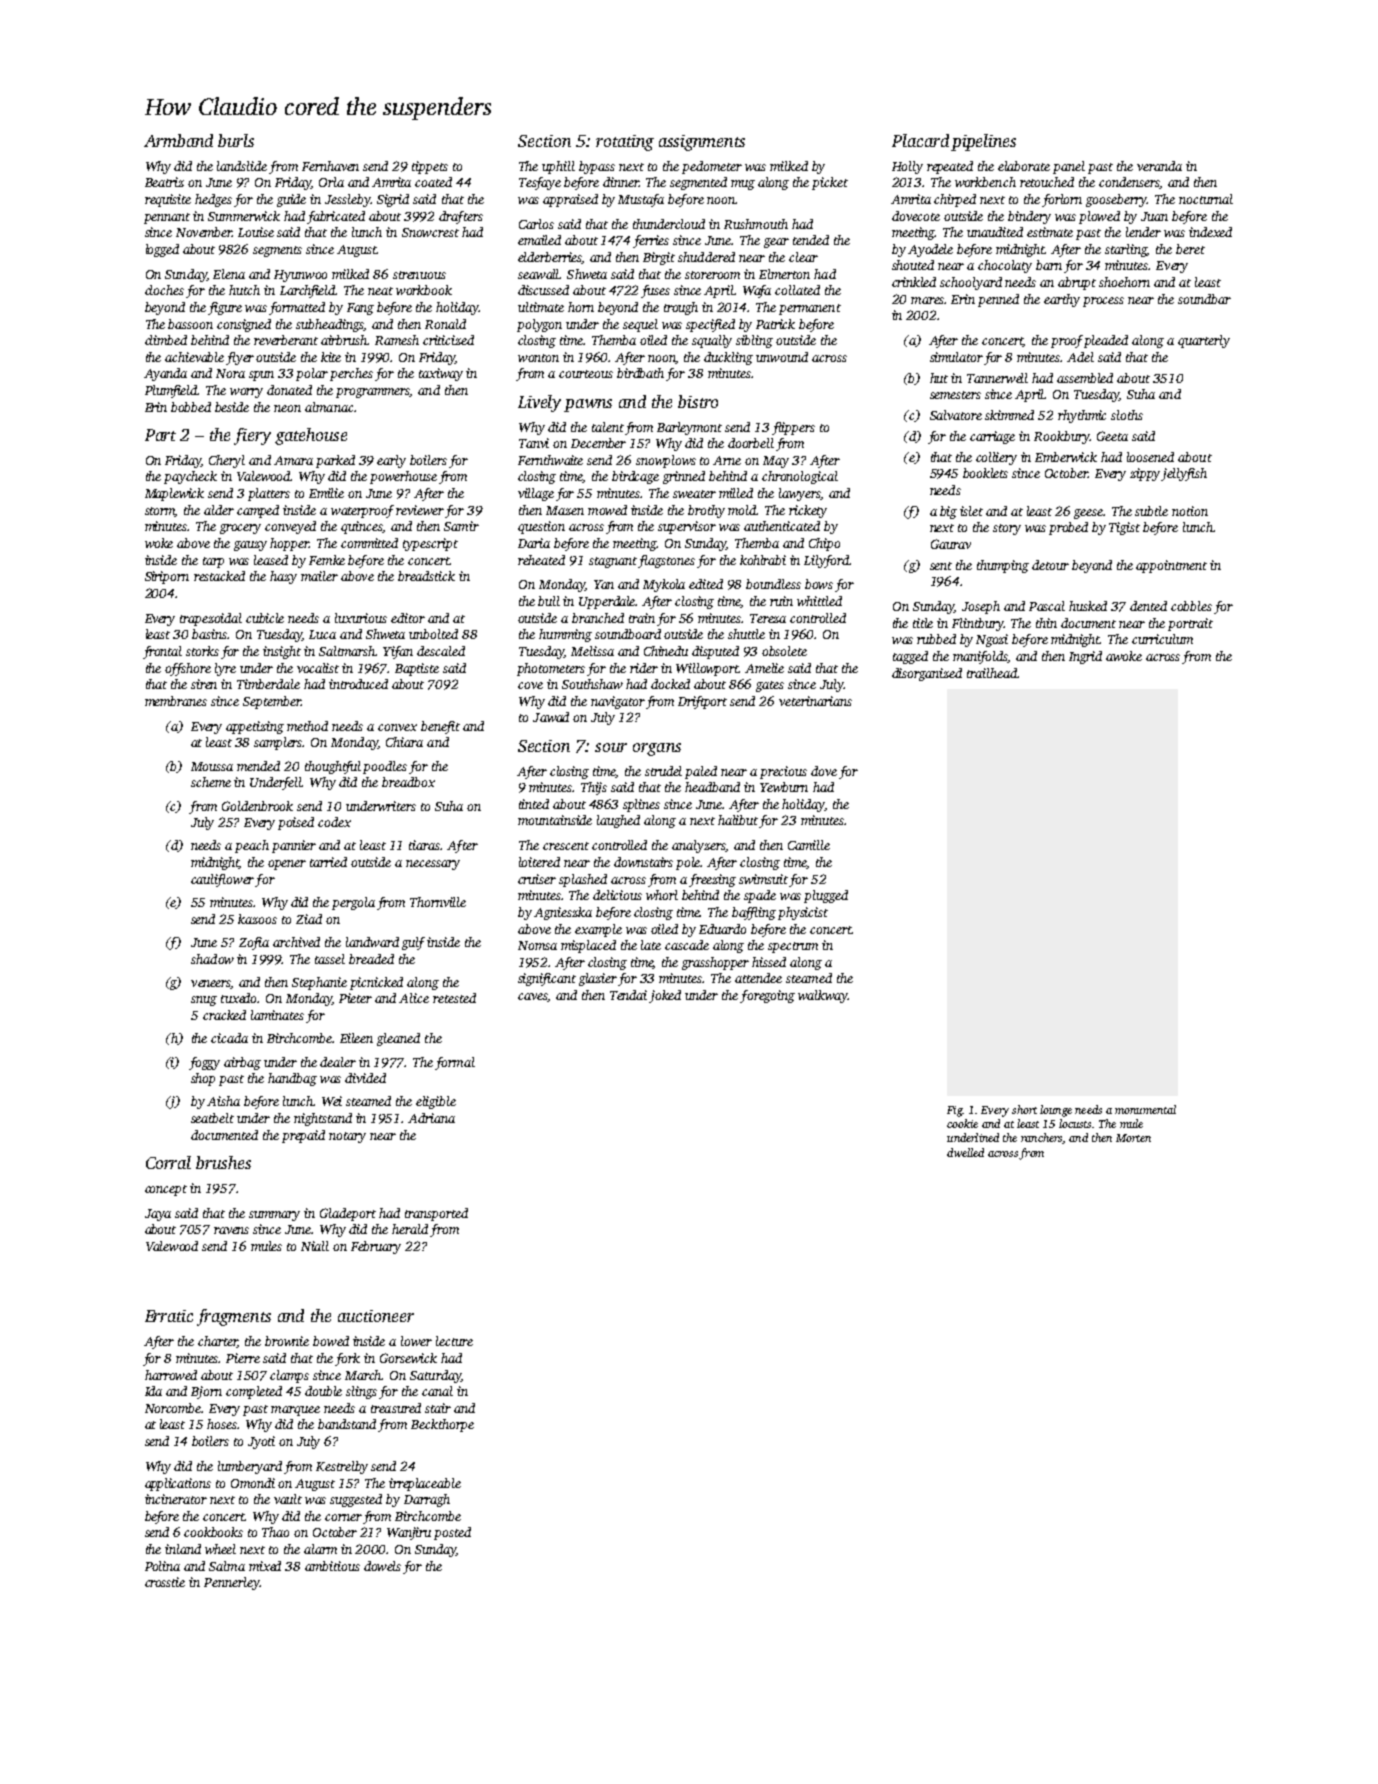 This page has width=1378, height=1784. I want to click on crosstie, so click(165, 1582).
